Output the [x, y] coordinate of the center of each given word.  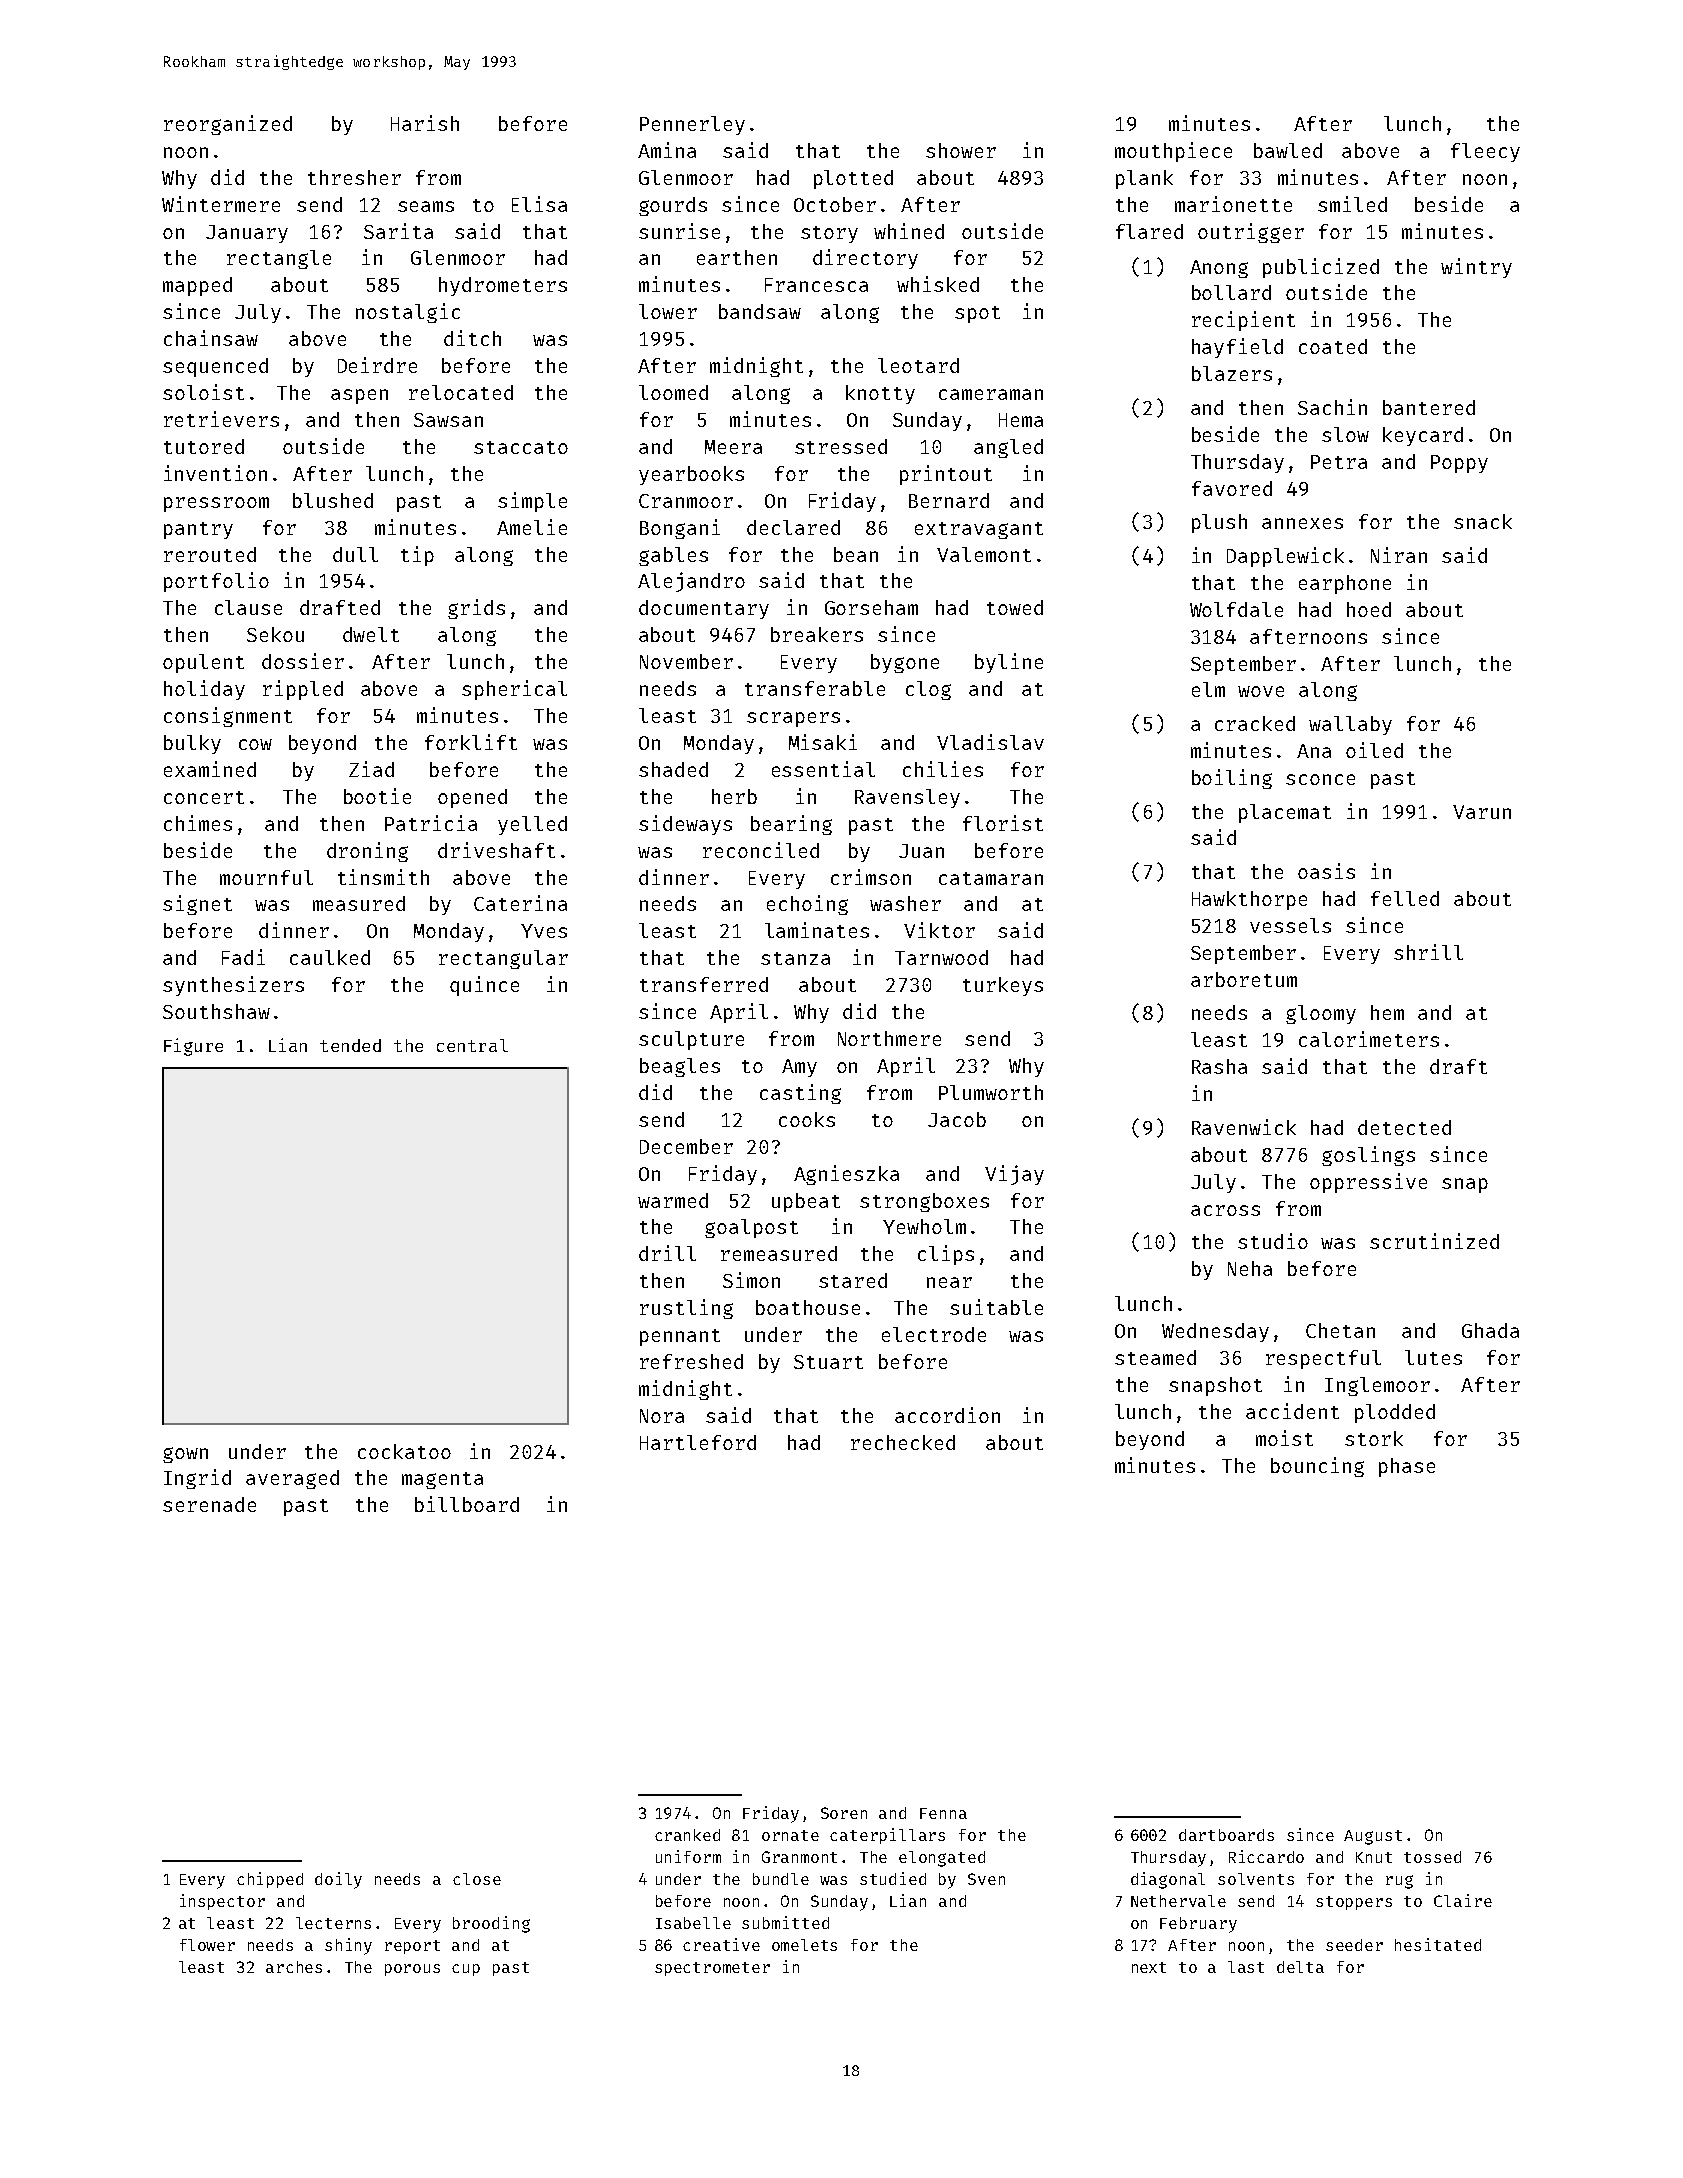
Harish [425, 123]
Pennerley [692, 125]
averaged [292, 1479]
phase [1407, 1467]
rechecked [903, 1442]
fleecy [1485, 152]
